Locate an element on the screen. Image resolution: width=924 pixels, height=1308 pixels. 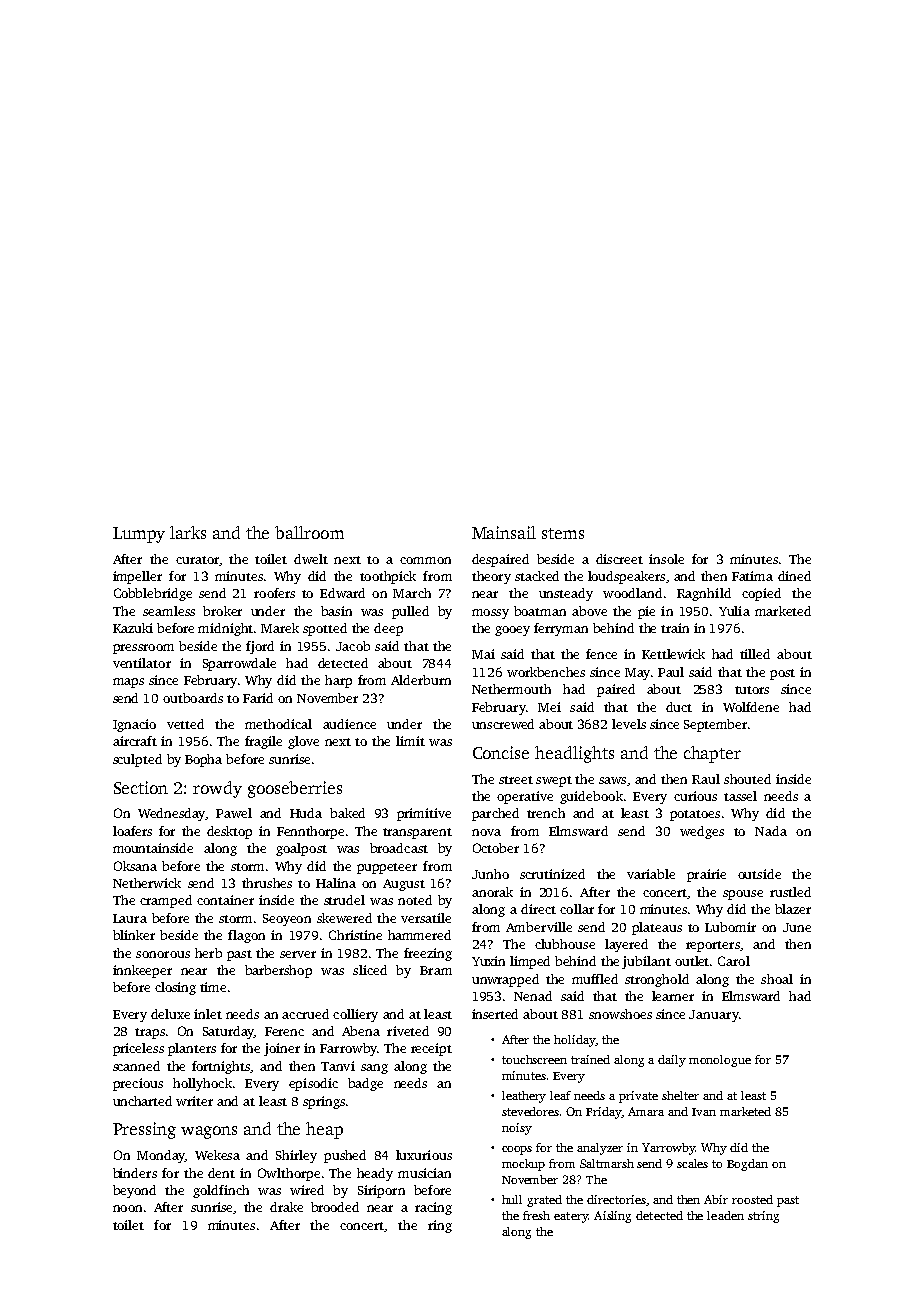
impeller is located at coordinates (137, 577).
